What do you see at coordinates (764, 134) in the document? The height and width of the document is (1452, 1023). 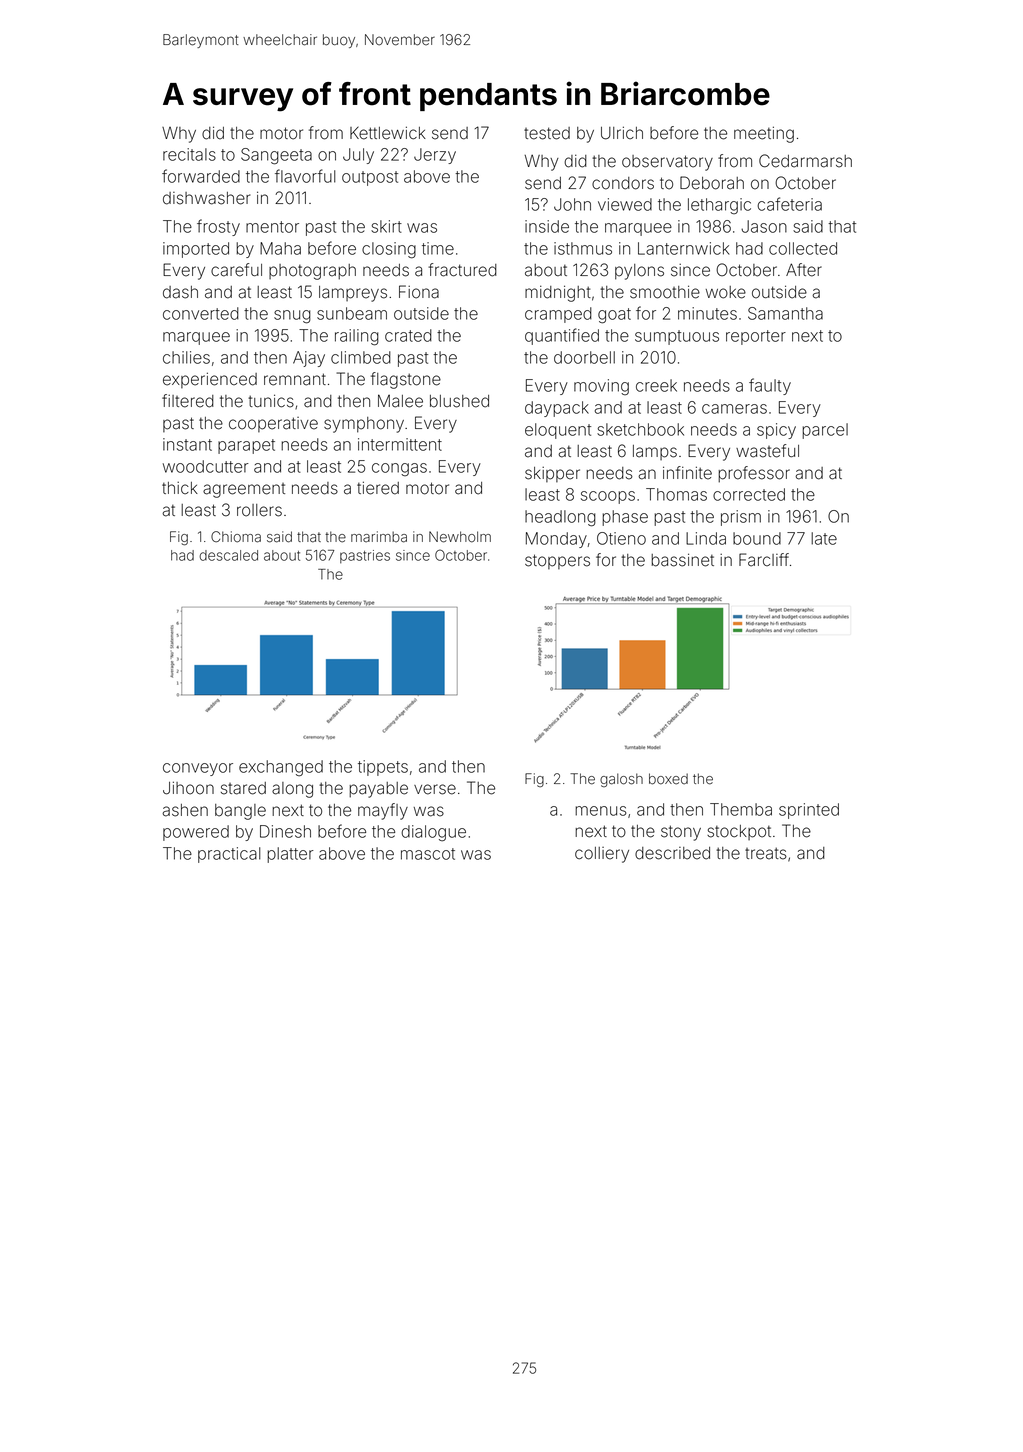 I see `meeting` at bounding box center [764, 134].
